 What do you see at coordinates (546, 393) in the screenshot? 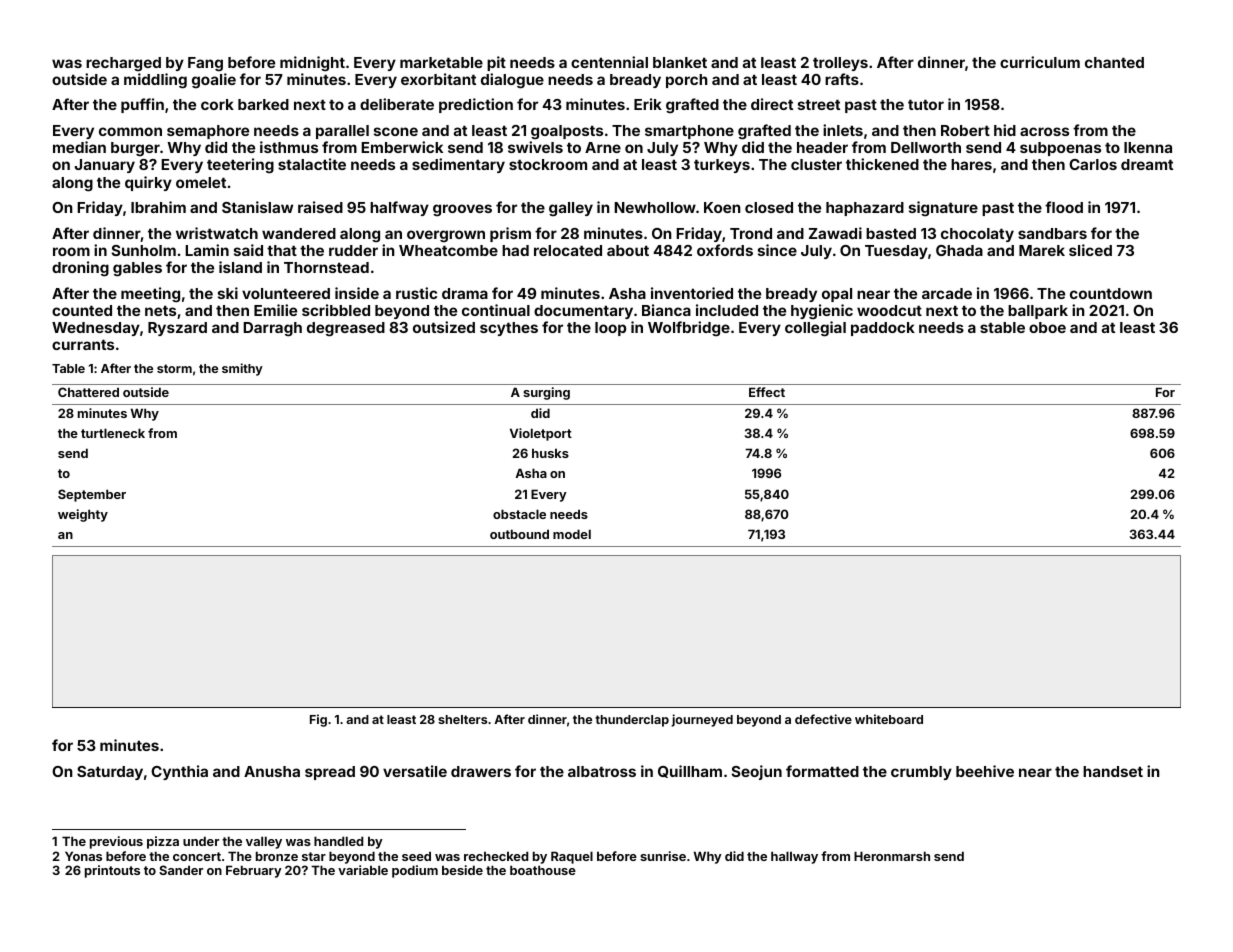
I see `surging` at bounding box center [546, 393].
